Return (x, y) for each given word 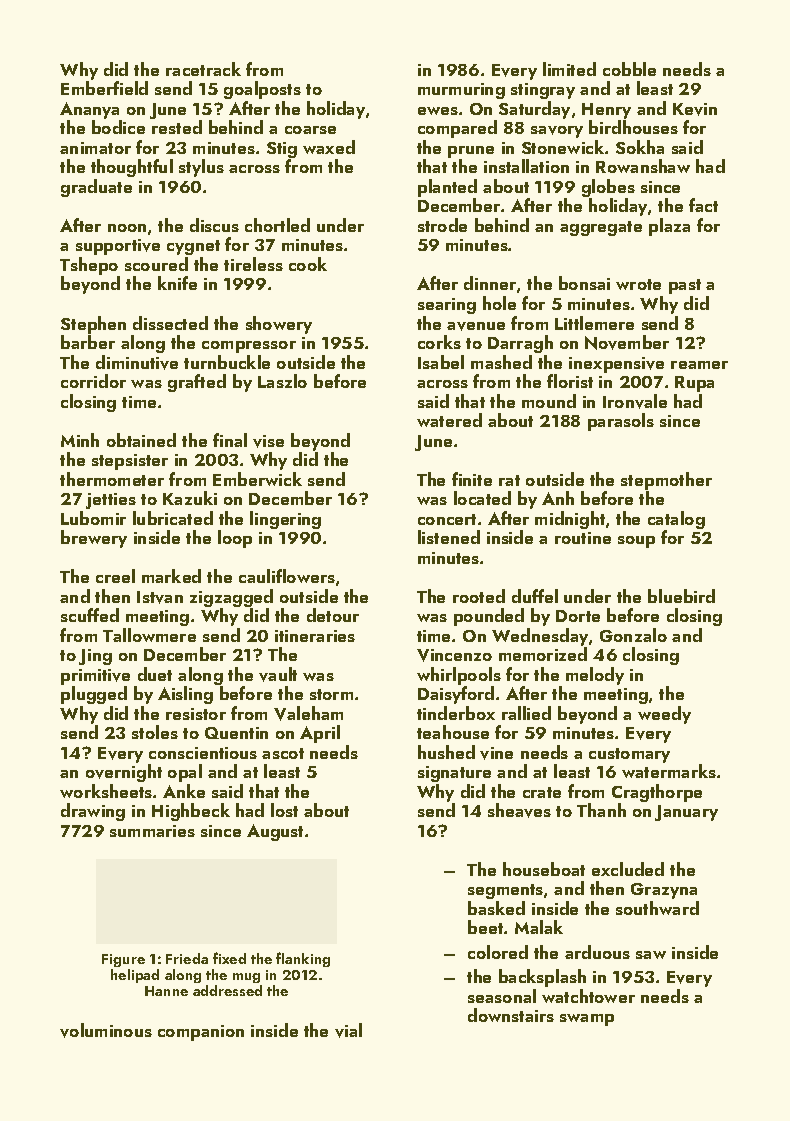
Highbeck (191, 812)
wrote (638, 284)
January (686, 813)
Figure (123, 960)
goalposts (262, 90)
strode (442, 225)
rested (177, 127)
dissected (170, 323)
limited (569, 69)
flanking (303, 959)
